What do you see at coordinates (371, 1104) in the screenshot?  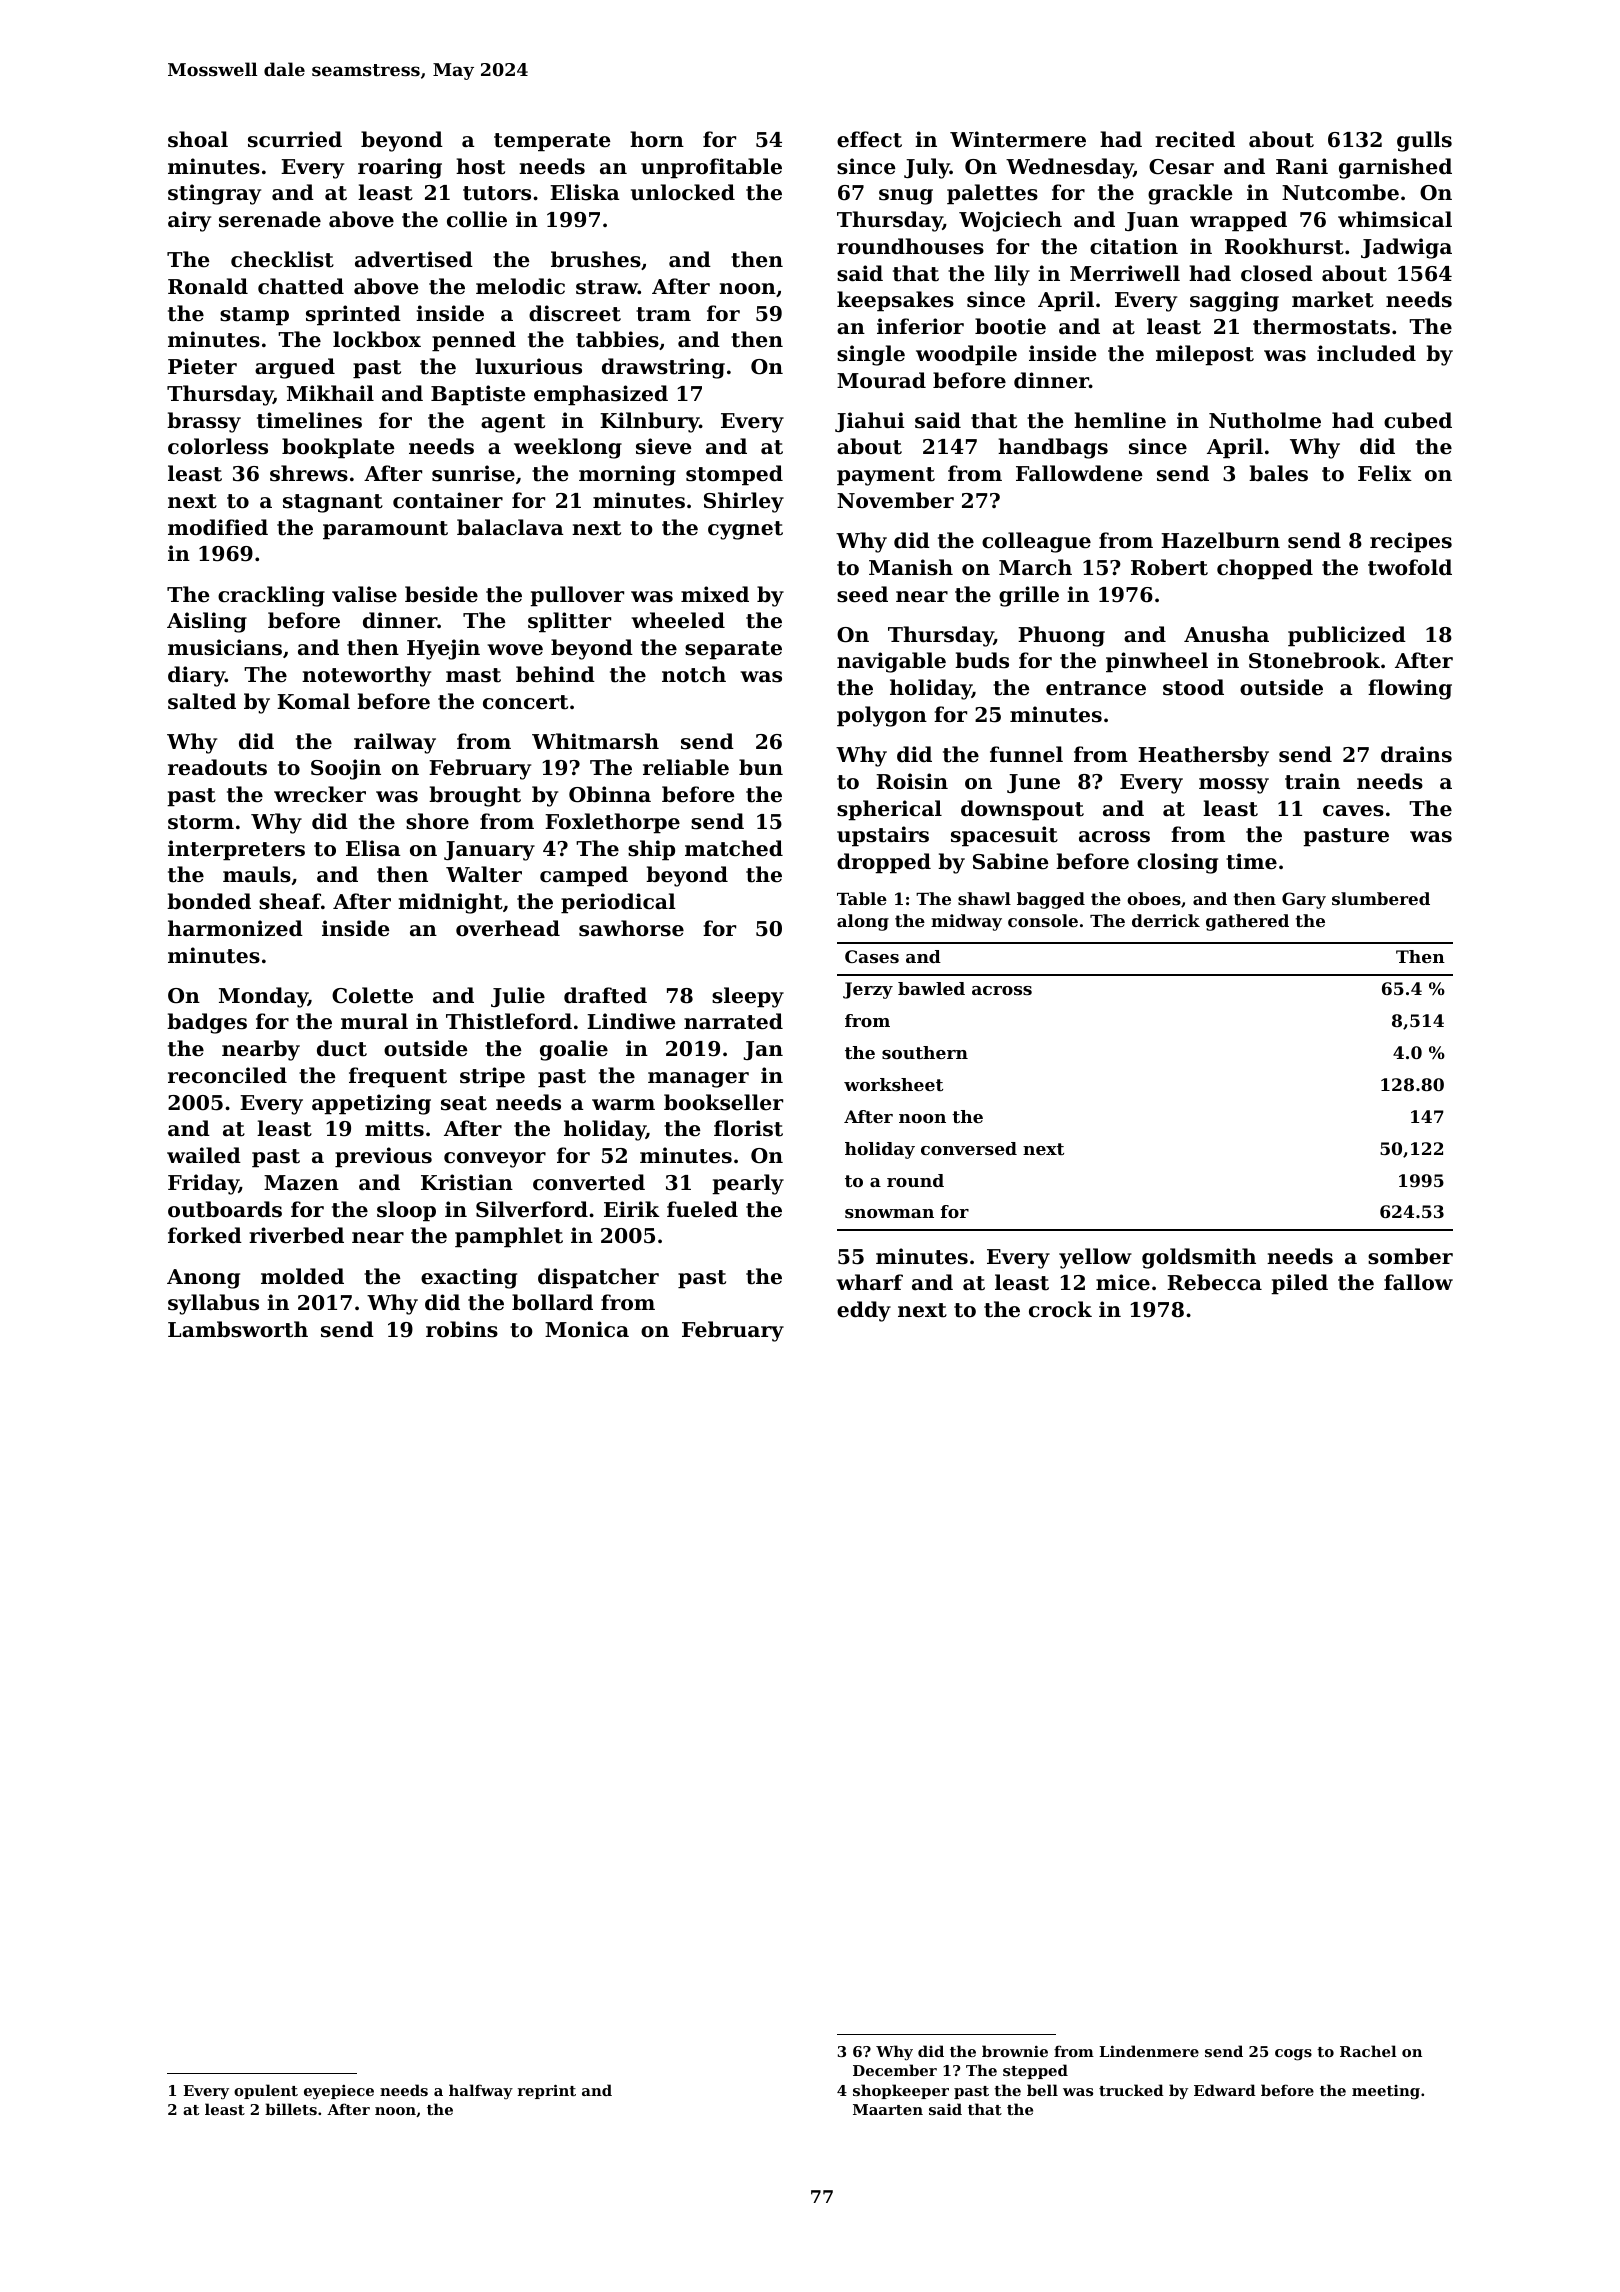 I see `appetizing` at bounding box center [371, 1104].
